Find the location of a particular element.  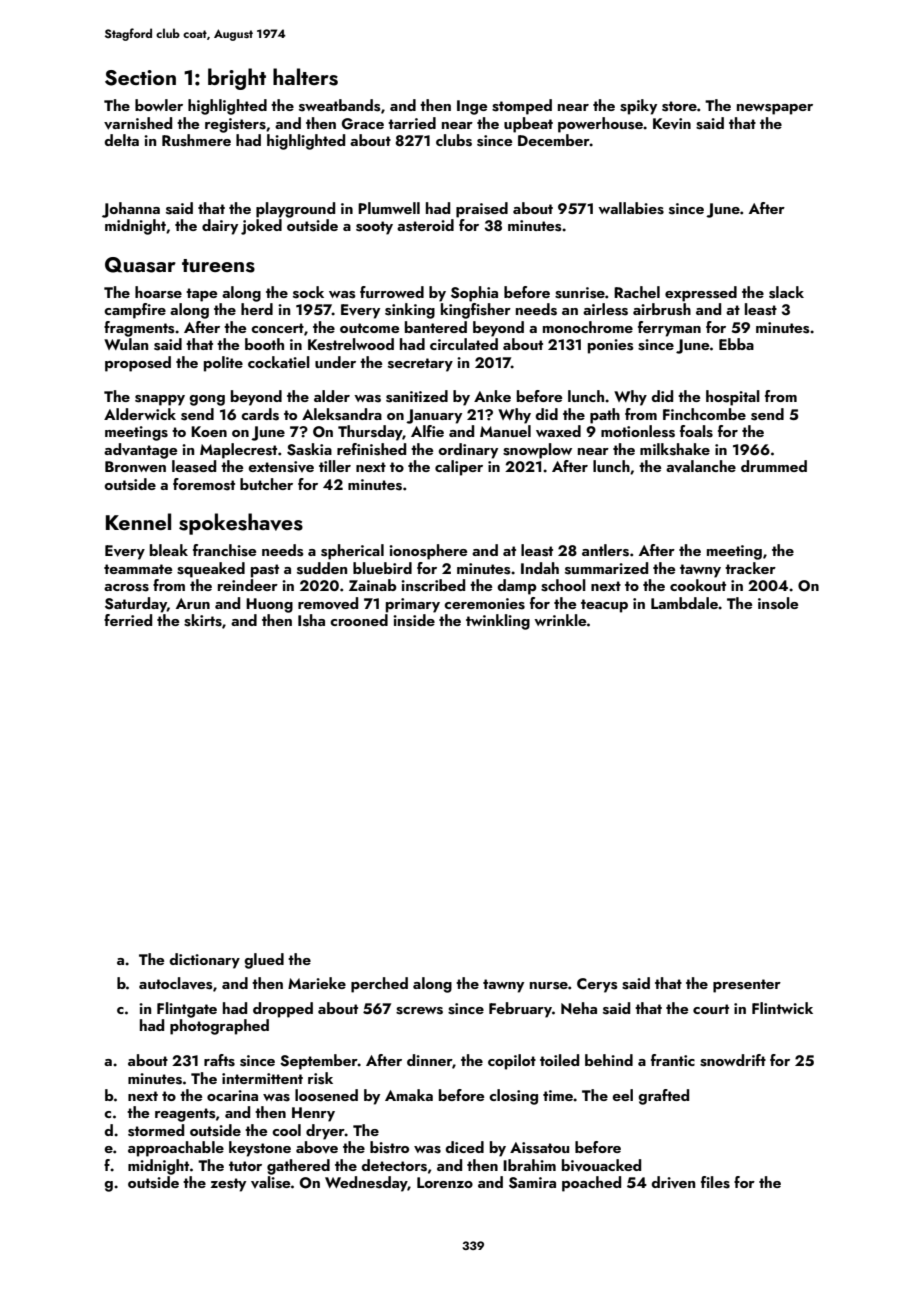

Isha is located at coordinates (311, 620).
